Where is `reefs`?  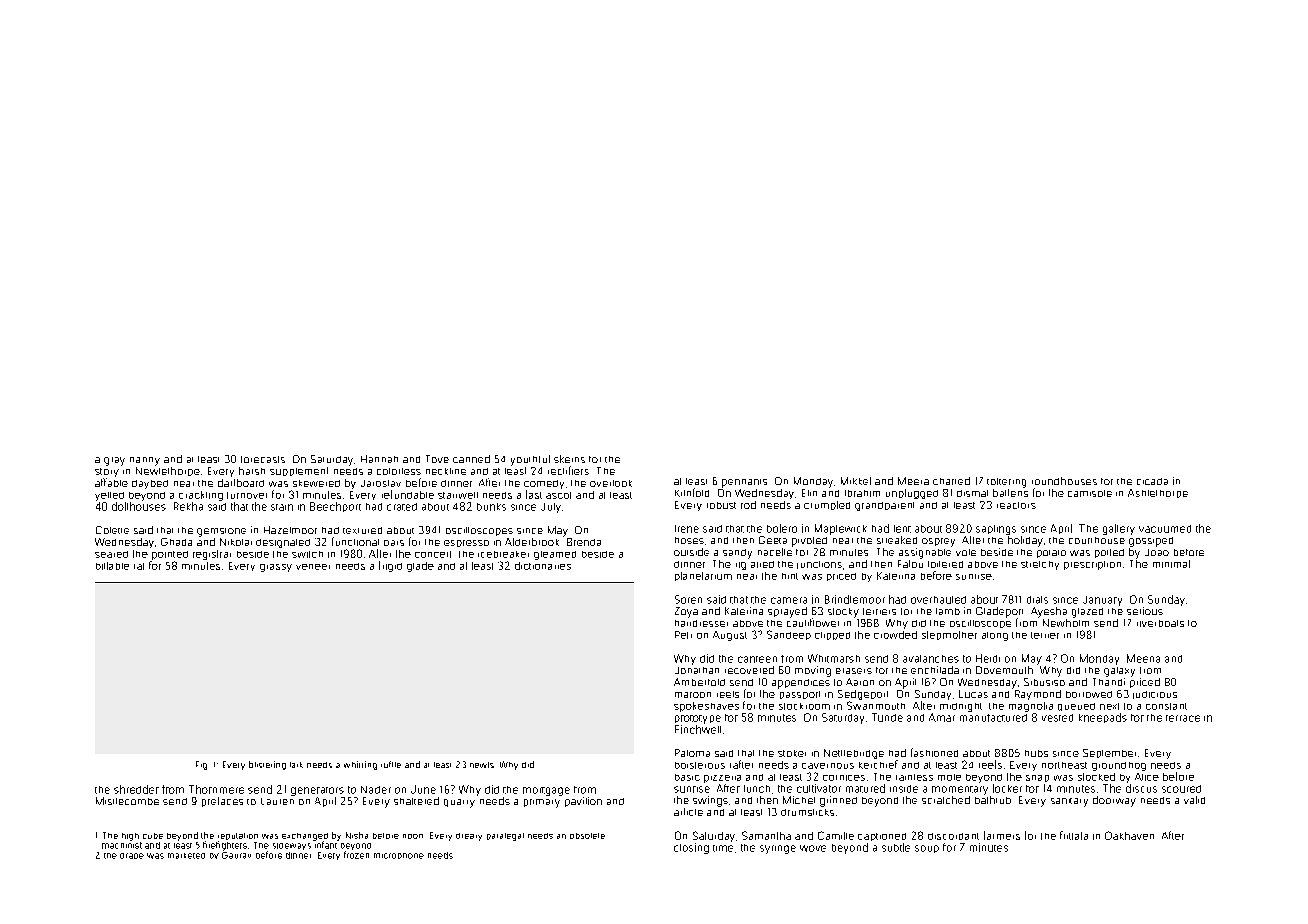 reefs is located at coordinates (990, 764).
